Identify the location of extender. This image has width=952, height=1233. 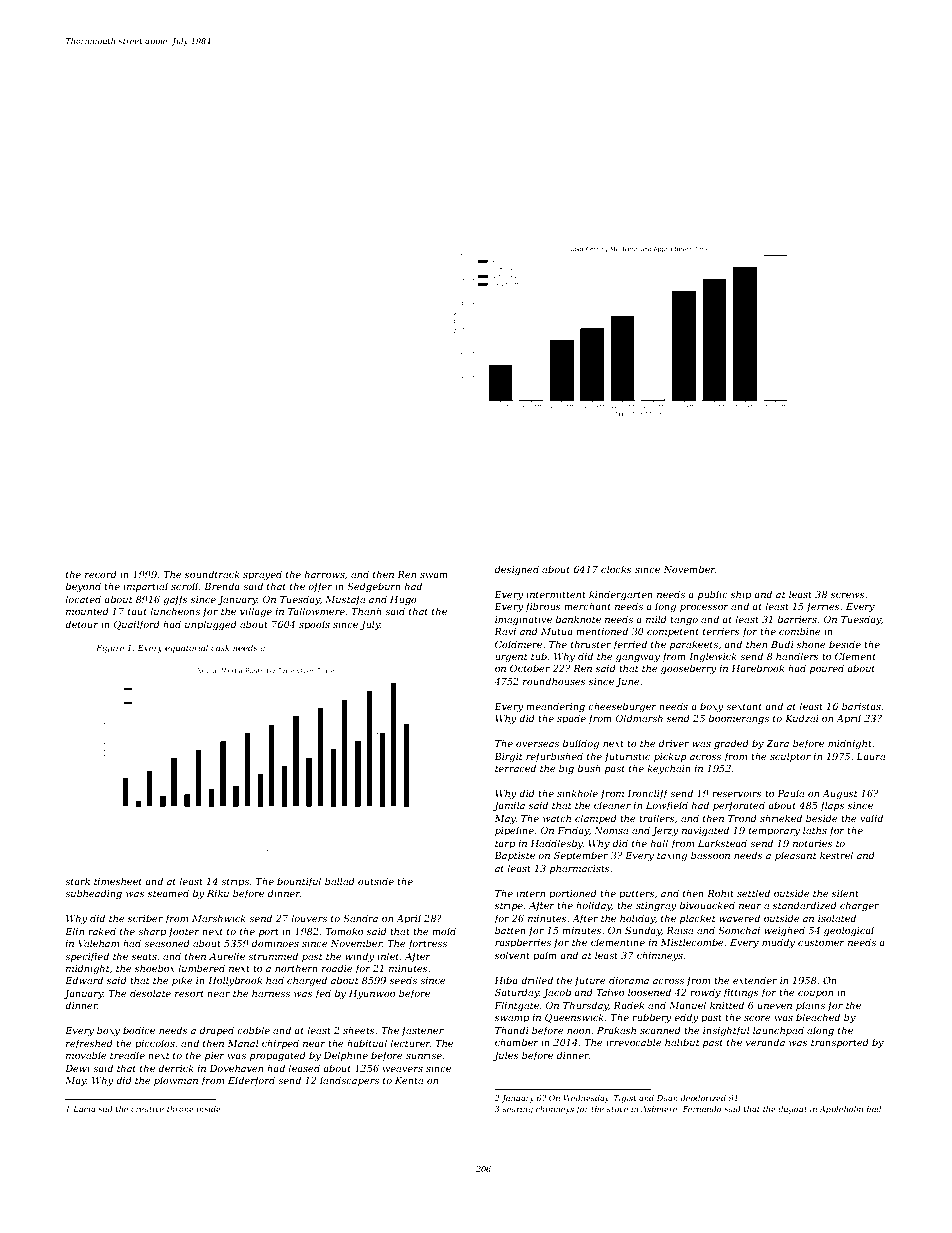
(755, 980).
